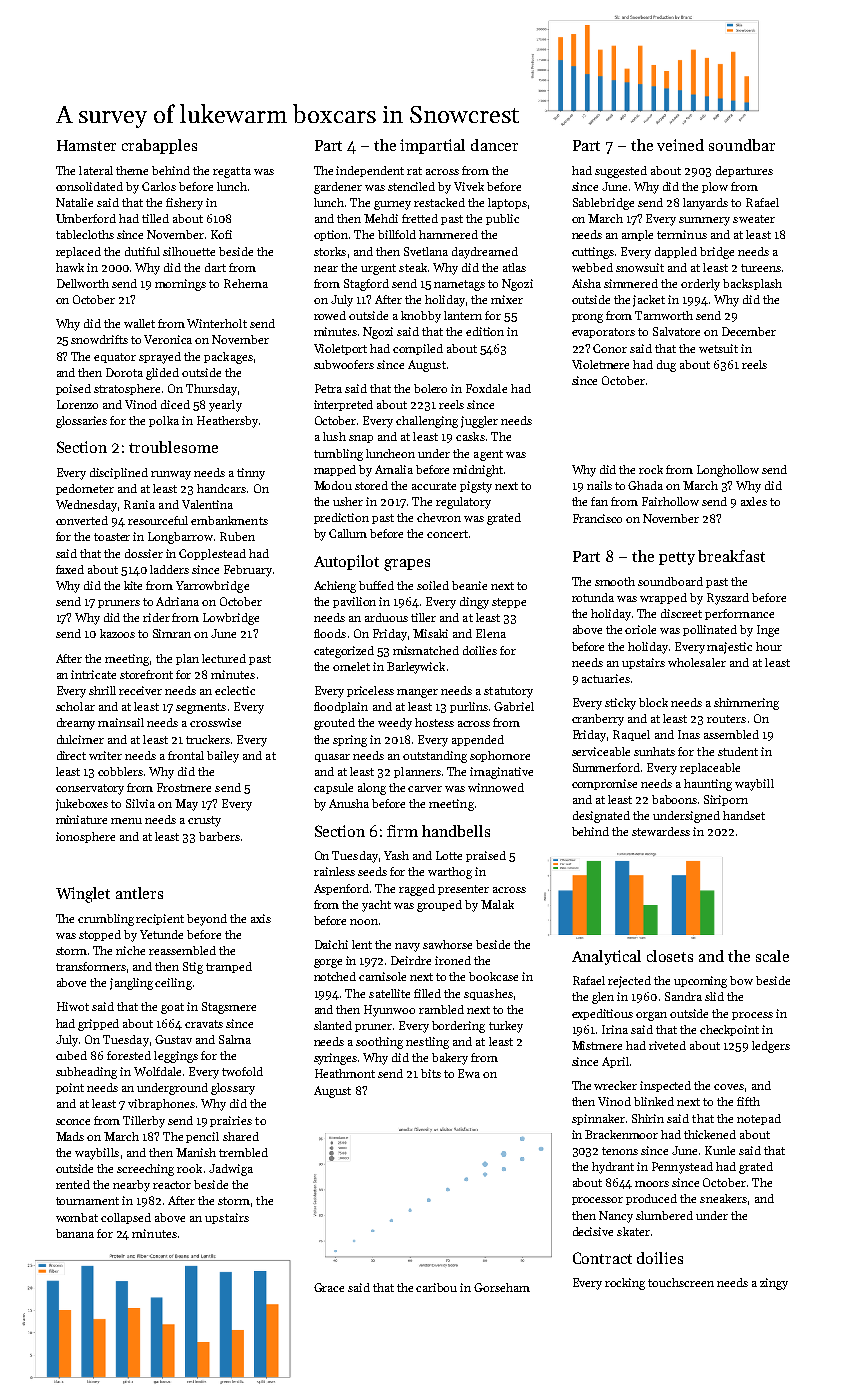 The width and height of the image is (849, 1400). What do you see at coordinates (491, 633) in the image?
I see `Elena` at bounding box center [491, 633].
